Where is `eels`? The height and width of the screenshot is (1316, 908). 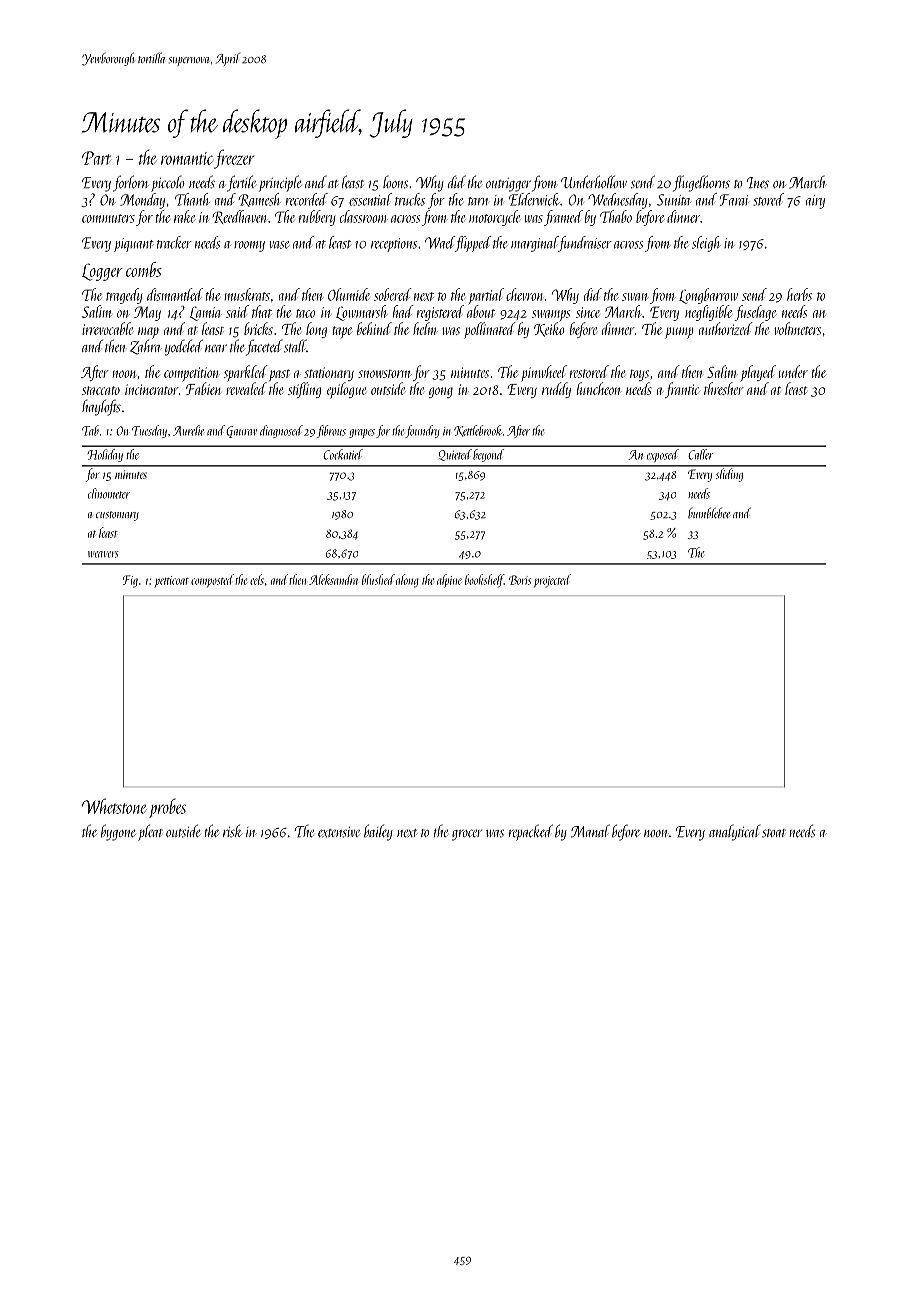 eels is located at coordinates (257, 579).
